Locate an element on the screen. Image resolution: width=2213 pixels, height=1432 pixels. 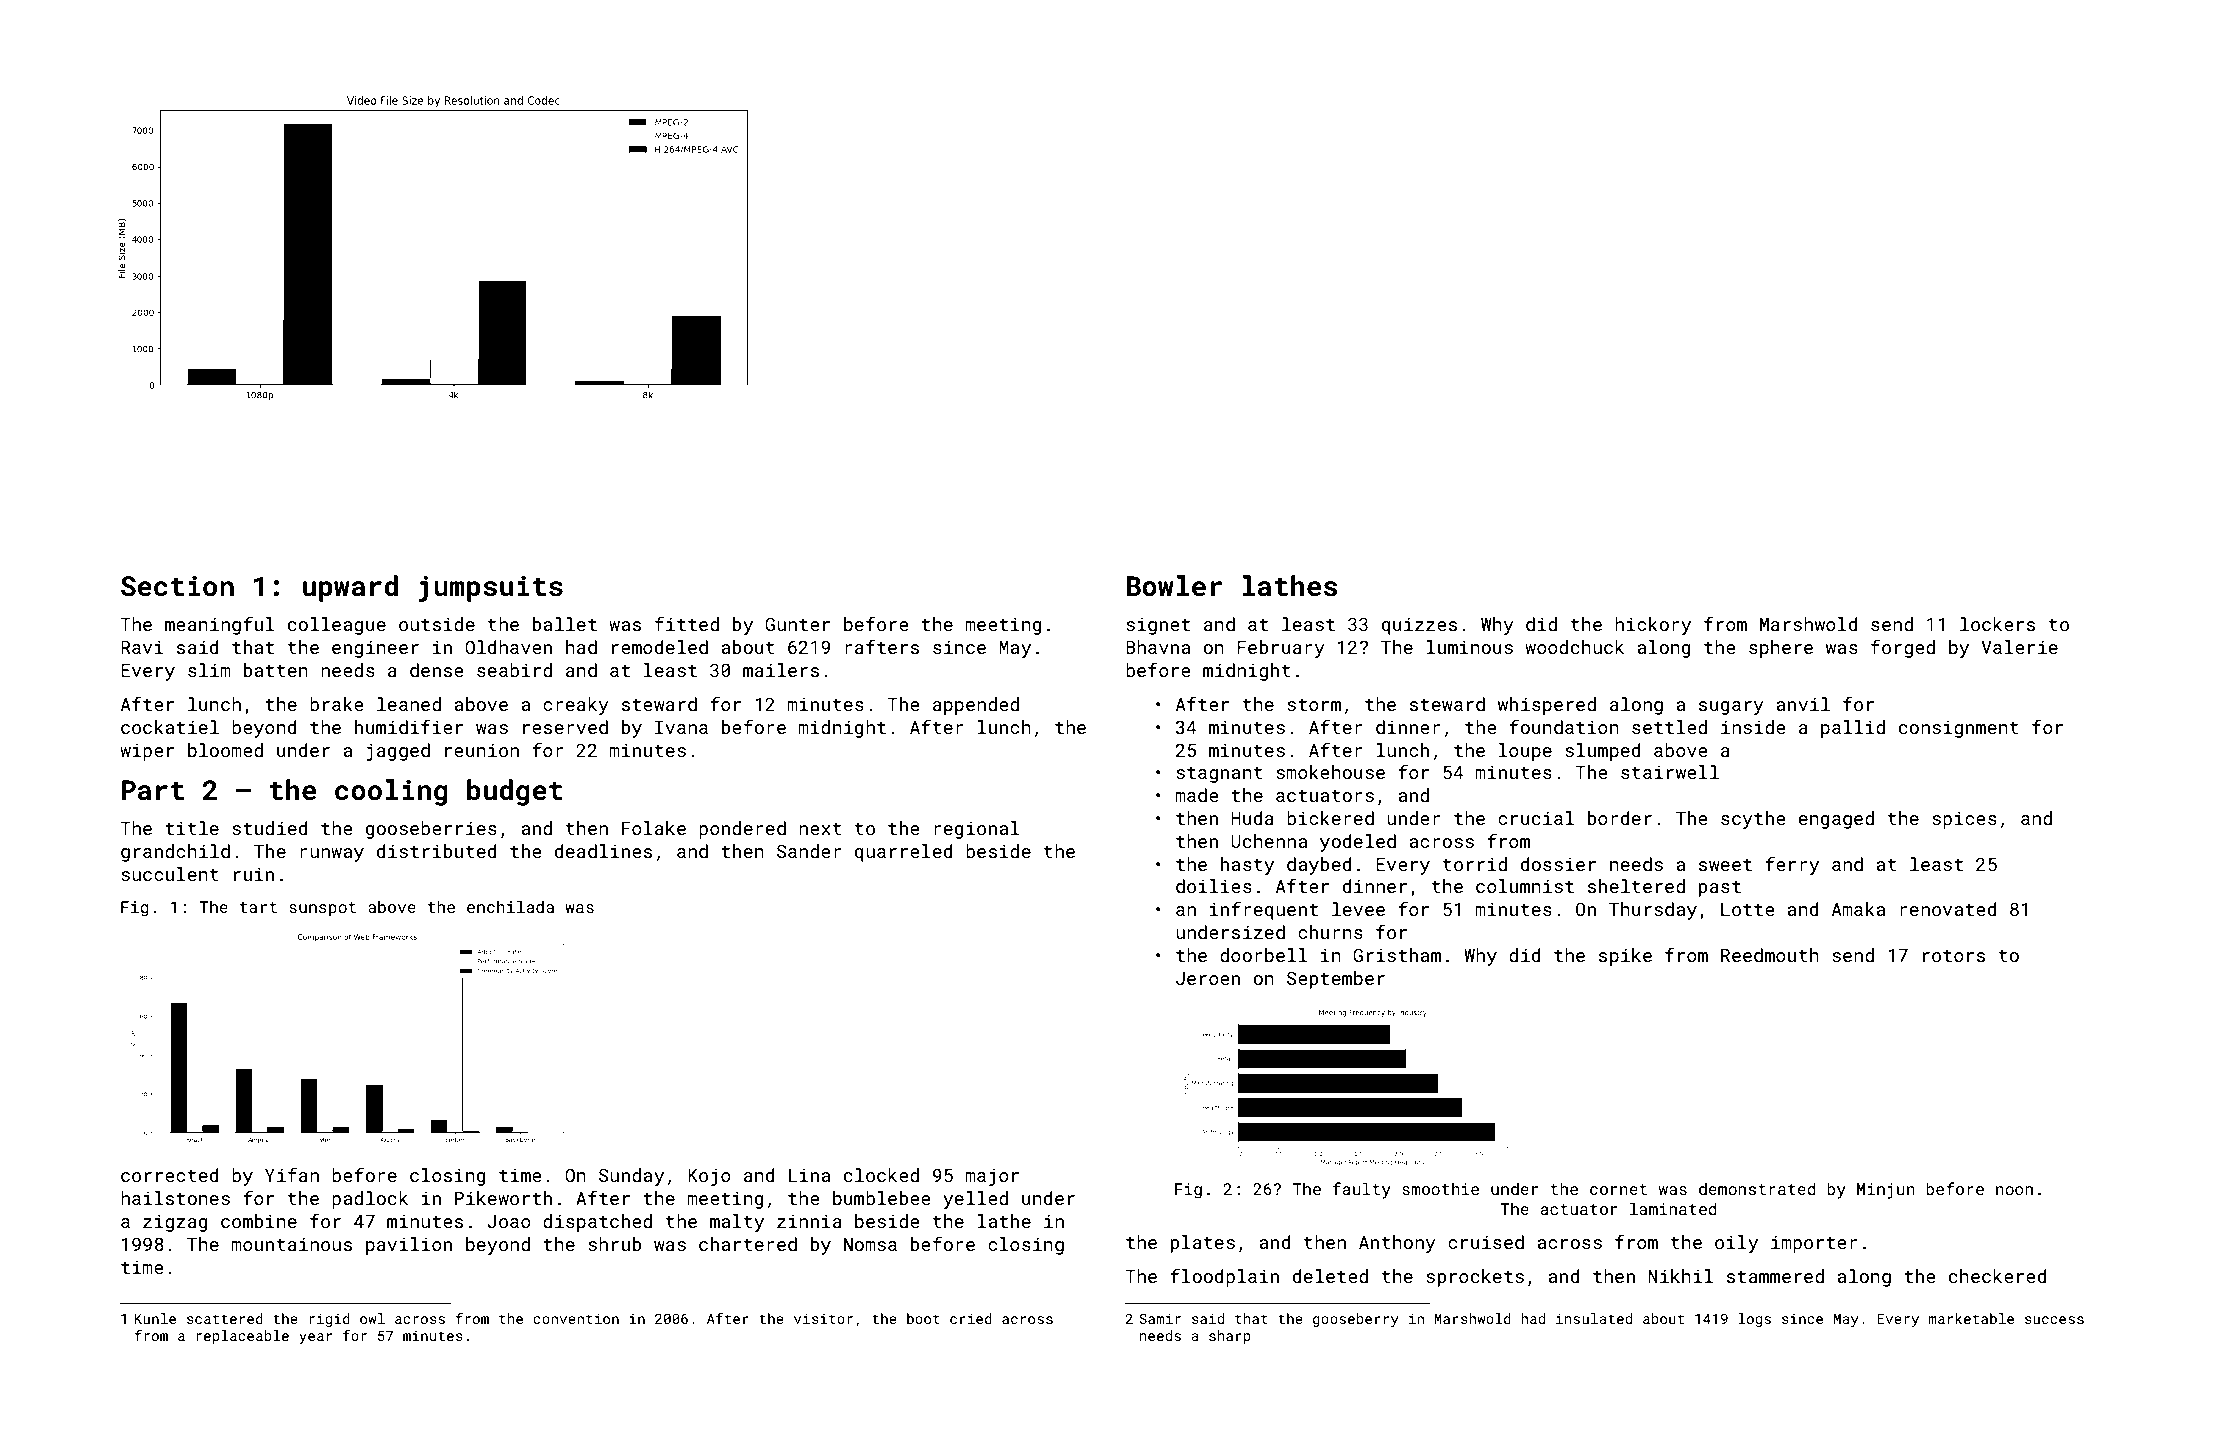
reunion is located at coordinates (482, 750).
